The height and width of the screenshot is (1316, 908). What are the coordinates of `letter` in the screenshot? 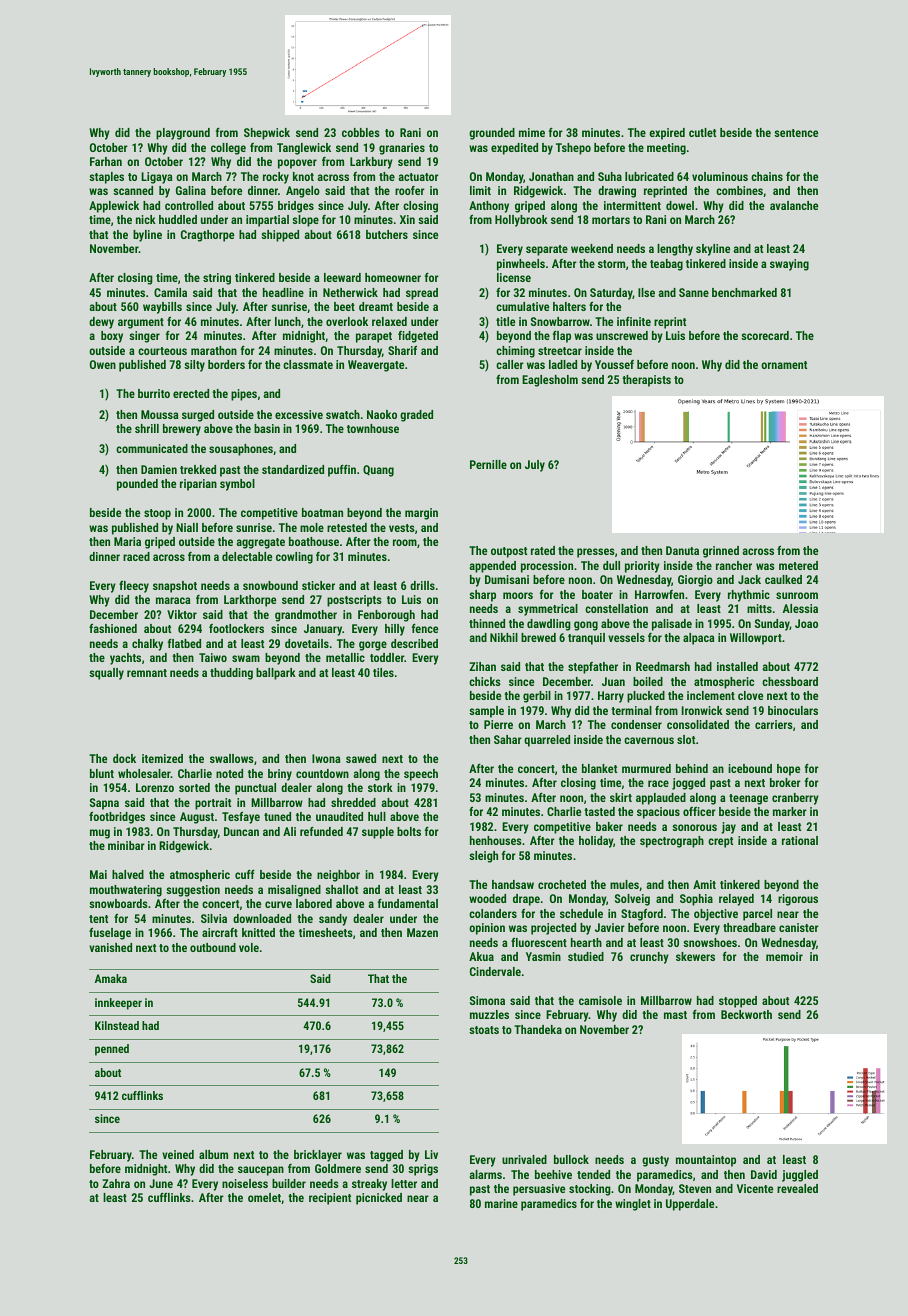 It's located at (404, 1183).
